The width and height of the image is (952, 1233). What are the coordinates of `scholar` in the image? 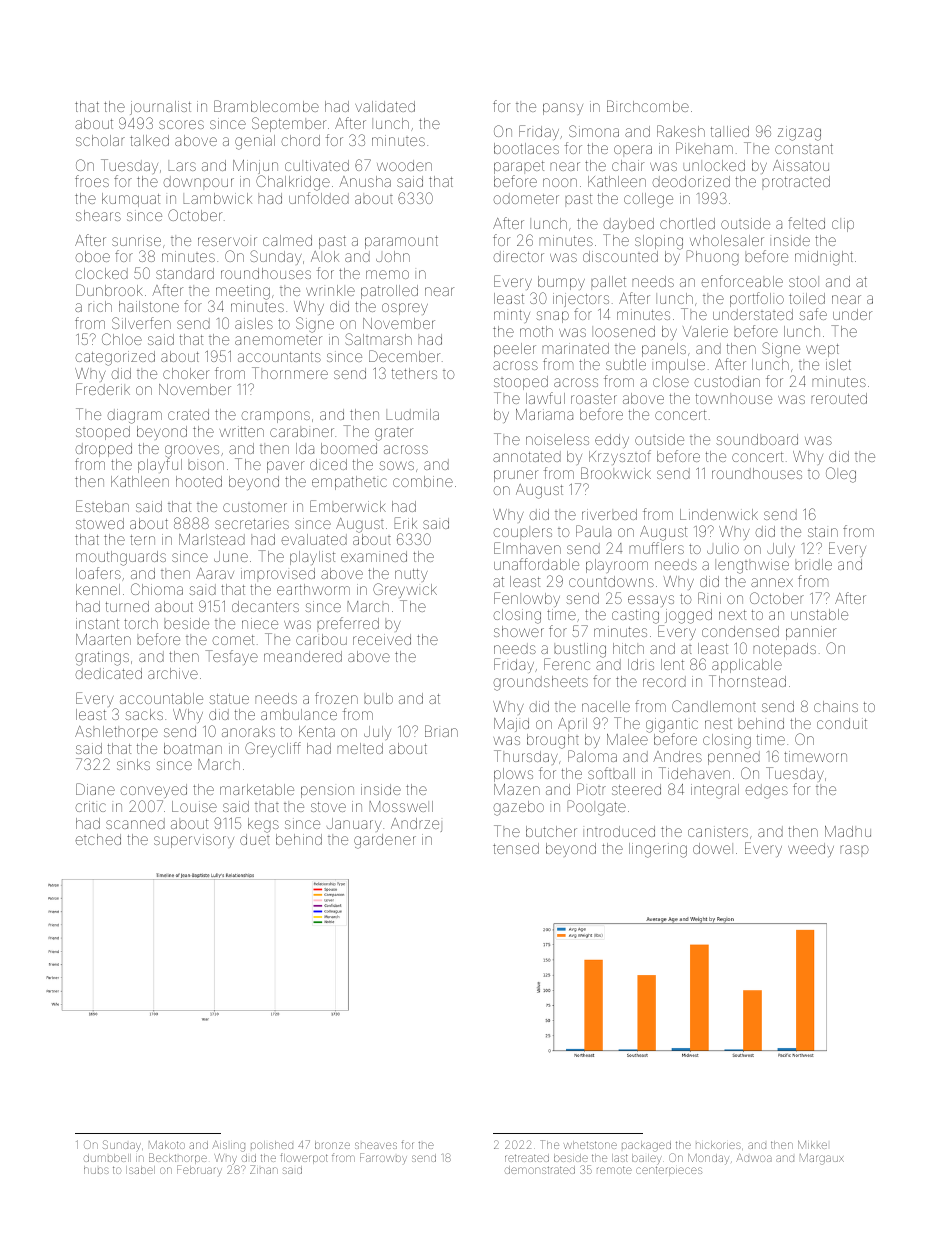 It's located at (100, 140).
